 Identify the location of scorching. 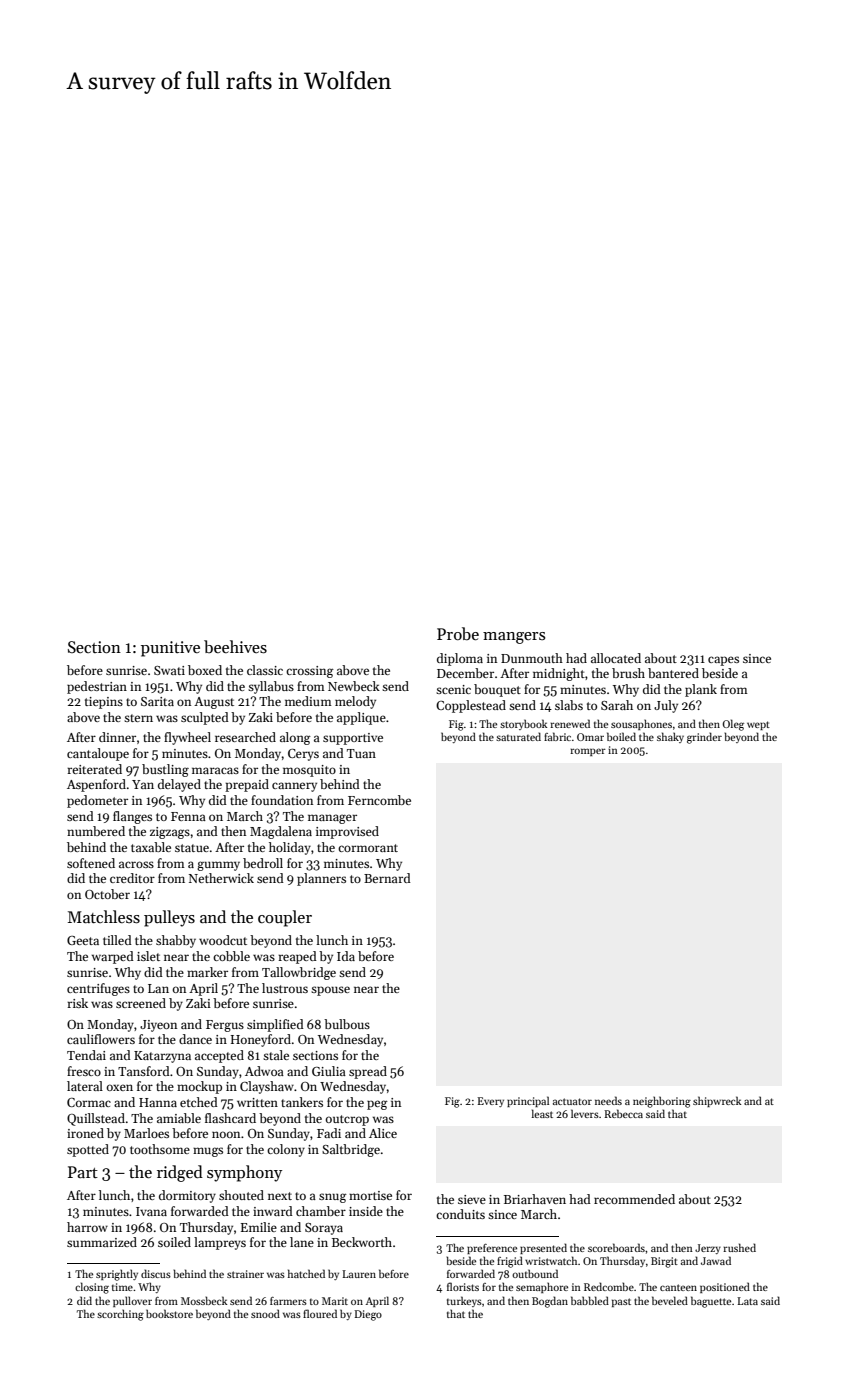
(120, 1315).
